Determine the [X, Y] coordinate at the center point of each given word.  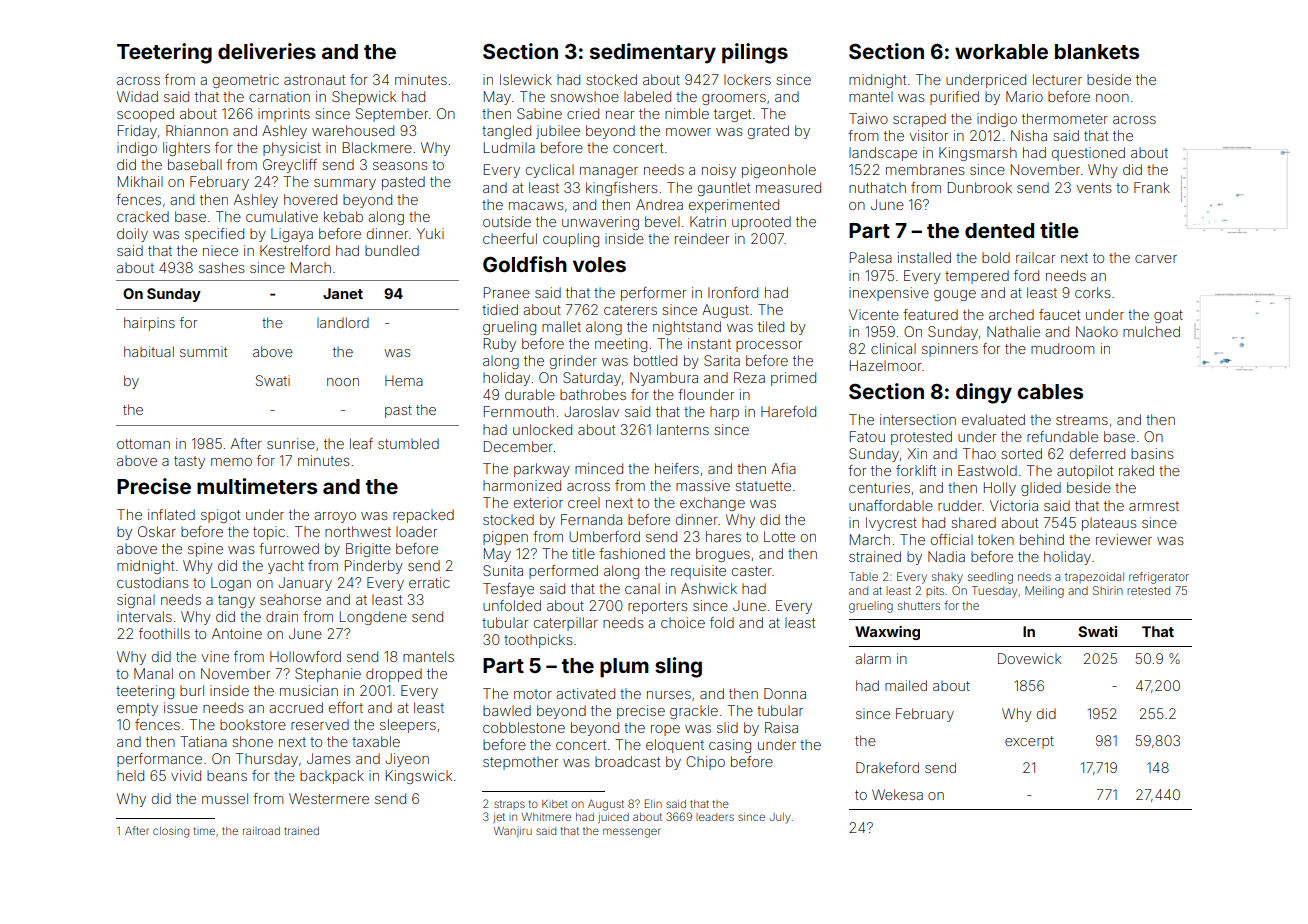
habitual [149, 351]
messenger [632, 833]
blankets [1097, 51]
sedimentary [653, 53]
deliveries [267, 51]
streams [1082, 420]
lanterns [683, 429]
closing [171, 832]
